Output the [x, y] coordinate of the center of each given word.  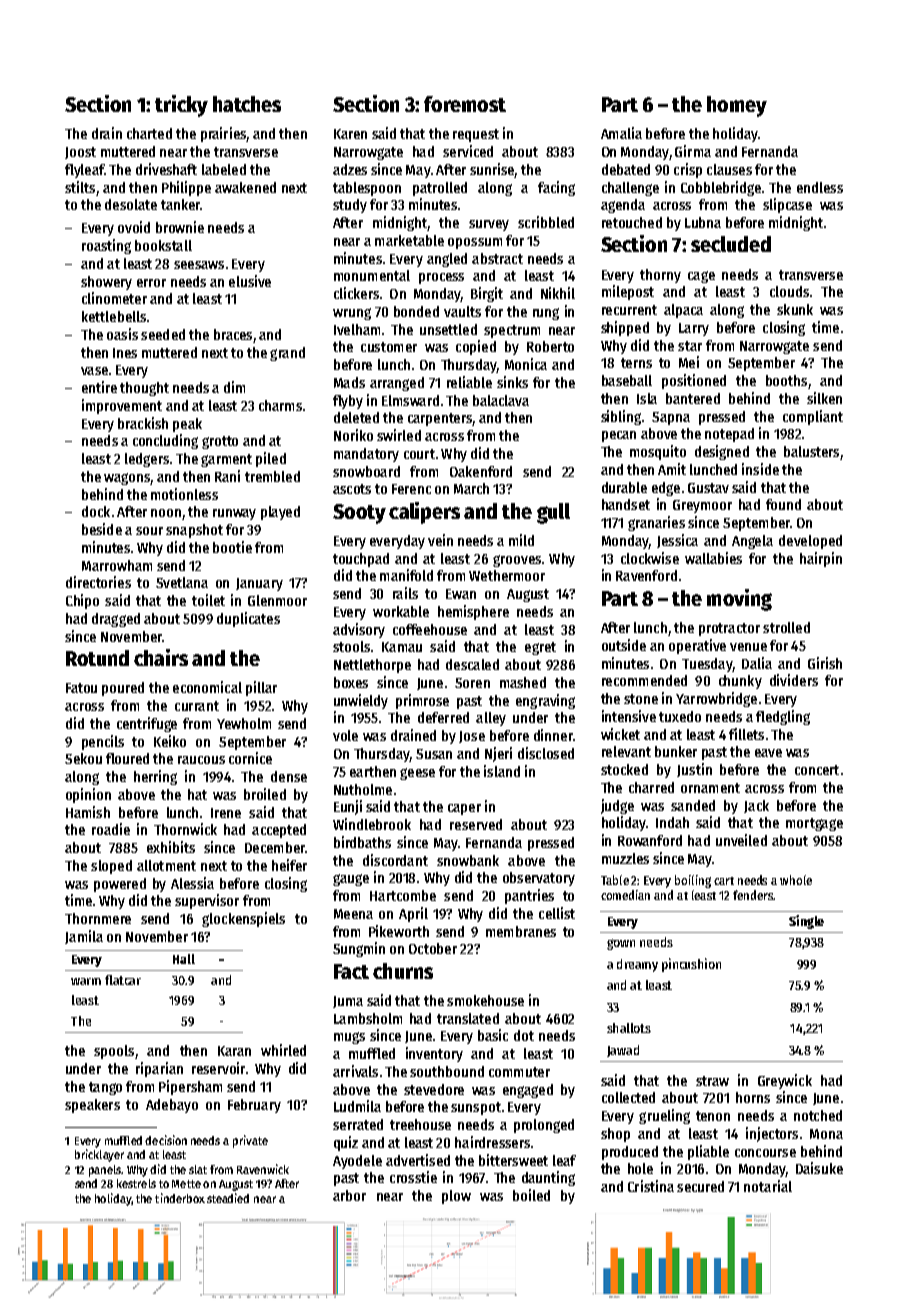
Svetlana [182, 582]
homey [737, 106]
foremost [465, 104]
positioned [694, 381]
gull [553, 513]
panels [105, 1171]
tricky [181, 106]
